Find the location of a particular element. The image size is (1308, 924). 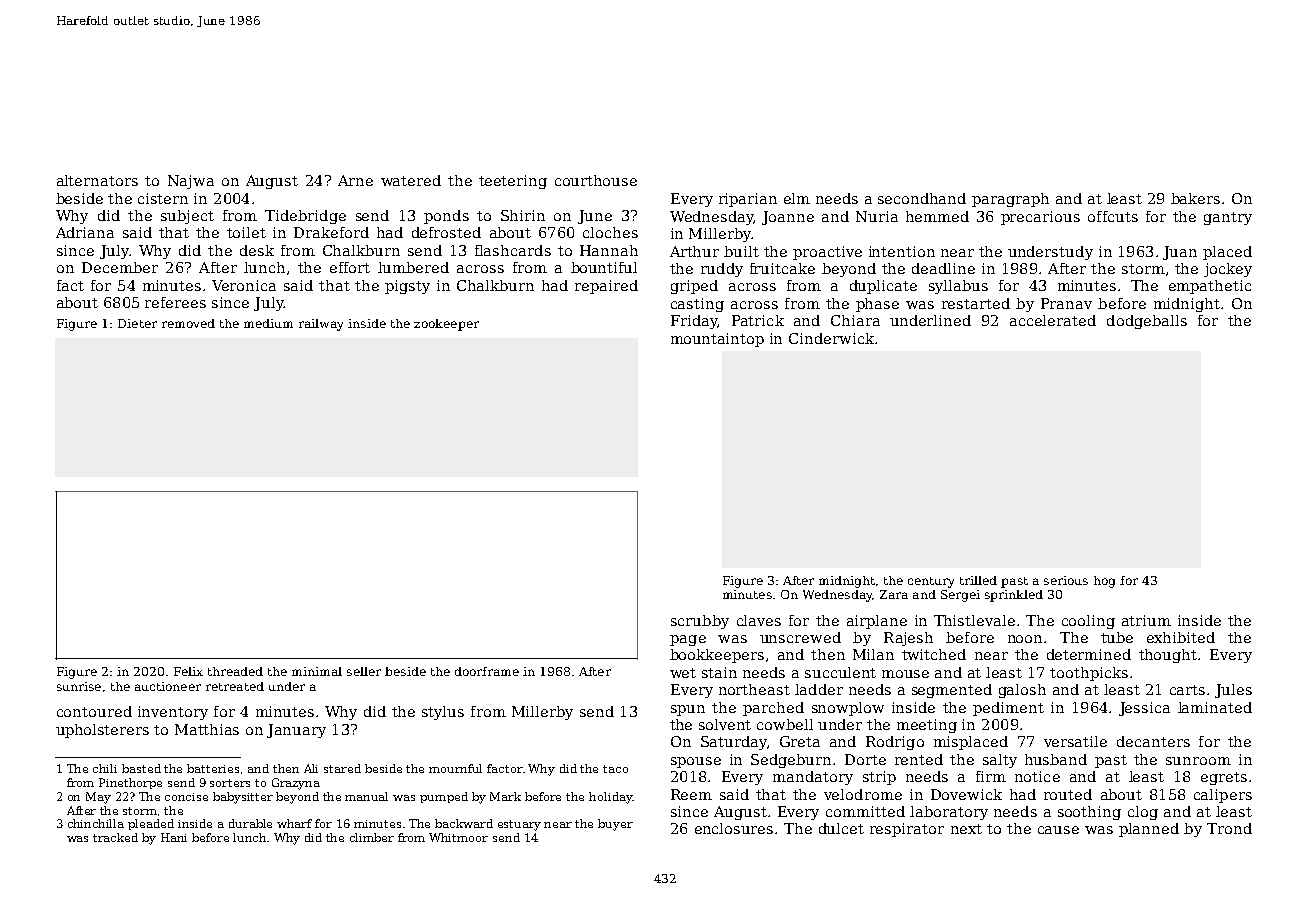

bakers is located at coordinates (1195, 198).
